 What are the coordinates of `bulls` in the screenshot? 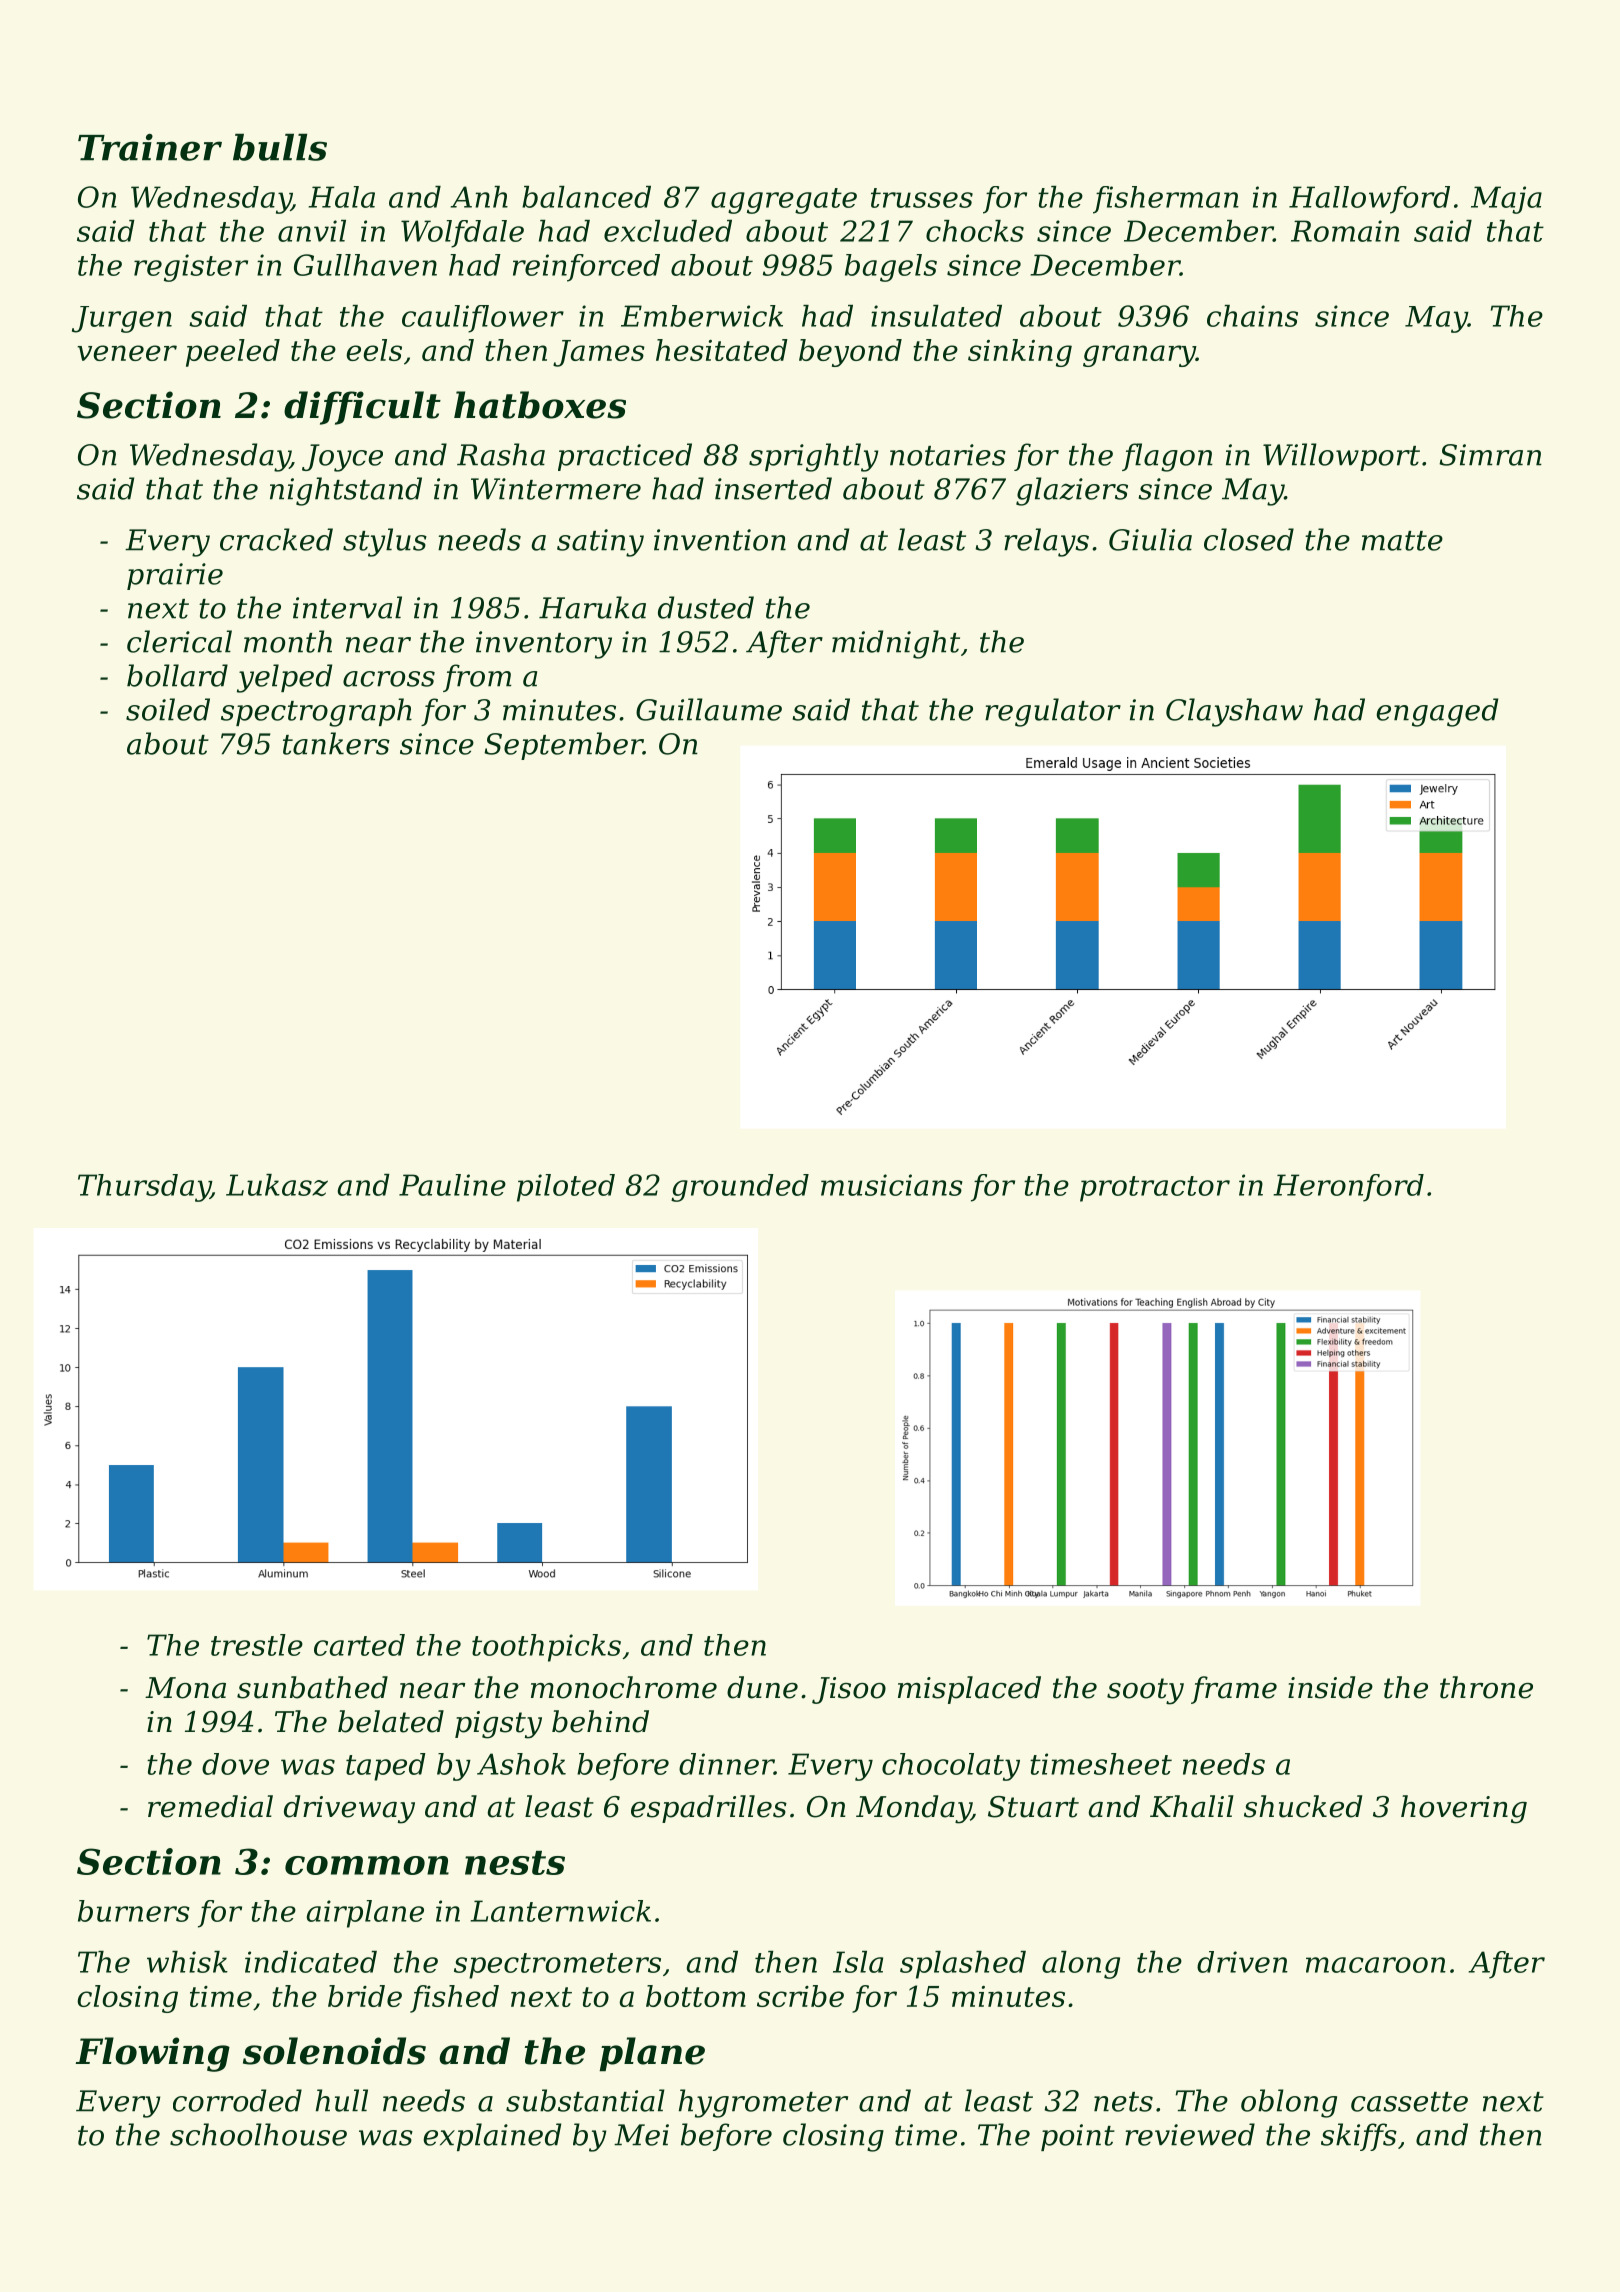 It's located at (280, 147).
